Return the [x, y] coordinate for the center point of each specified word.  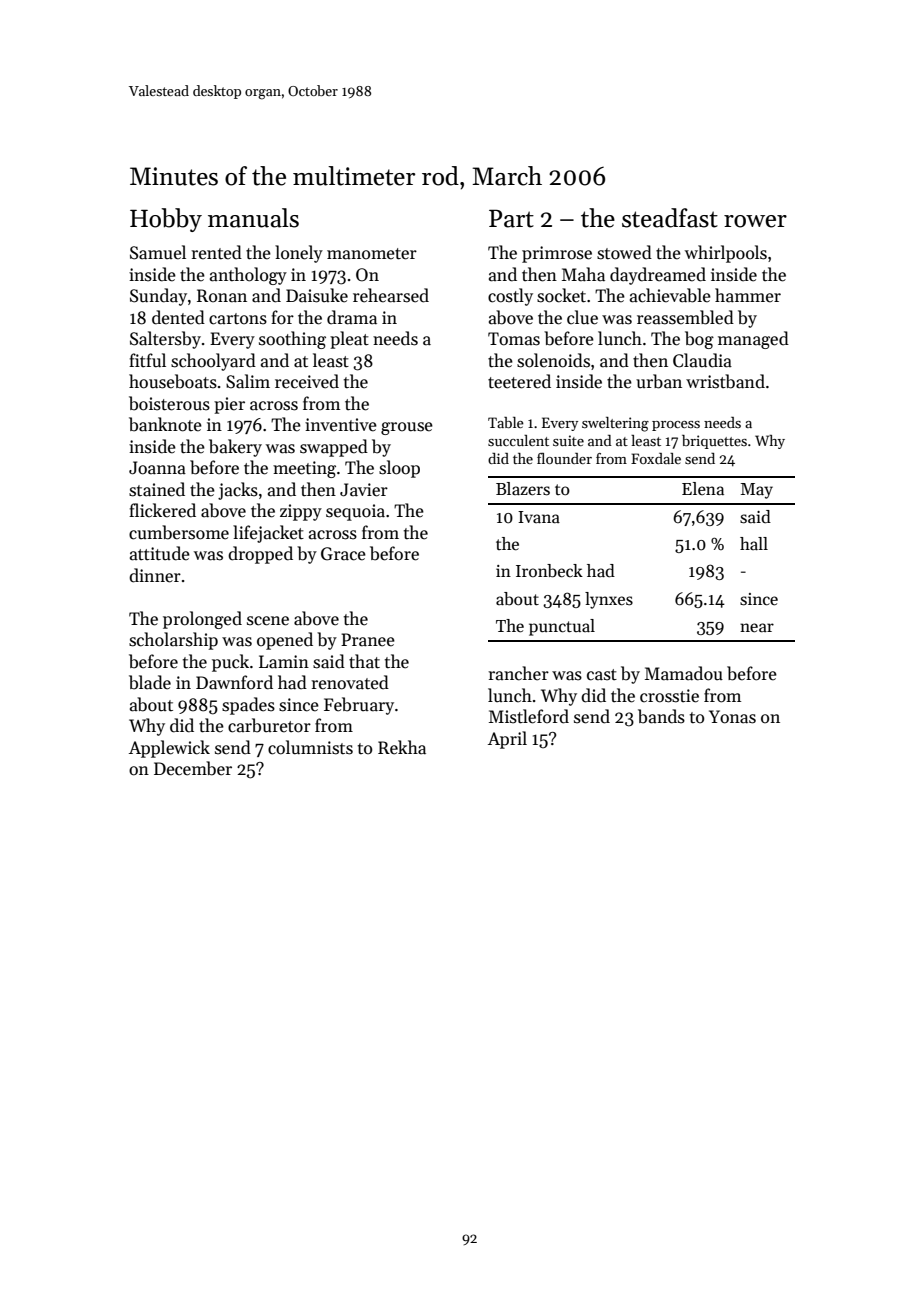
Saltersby [165, 340]
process [676, 426]
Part [511, 218]
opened [285, 641]
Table [506, 422]
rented [216, 252]
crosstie [669, 696]
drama [352, 317]
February [359, 706]
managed [753, 340]
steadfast [670, 218]
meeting [304, 469]
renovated [350, 682]
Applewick [169, 749]
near [757, 628]
